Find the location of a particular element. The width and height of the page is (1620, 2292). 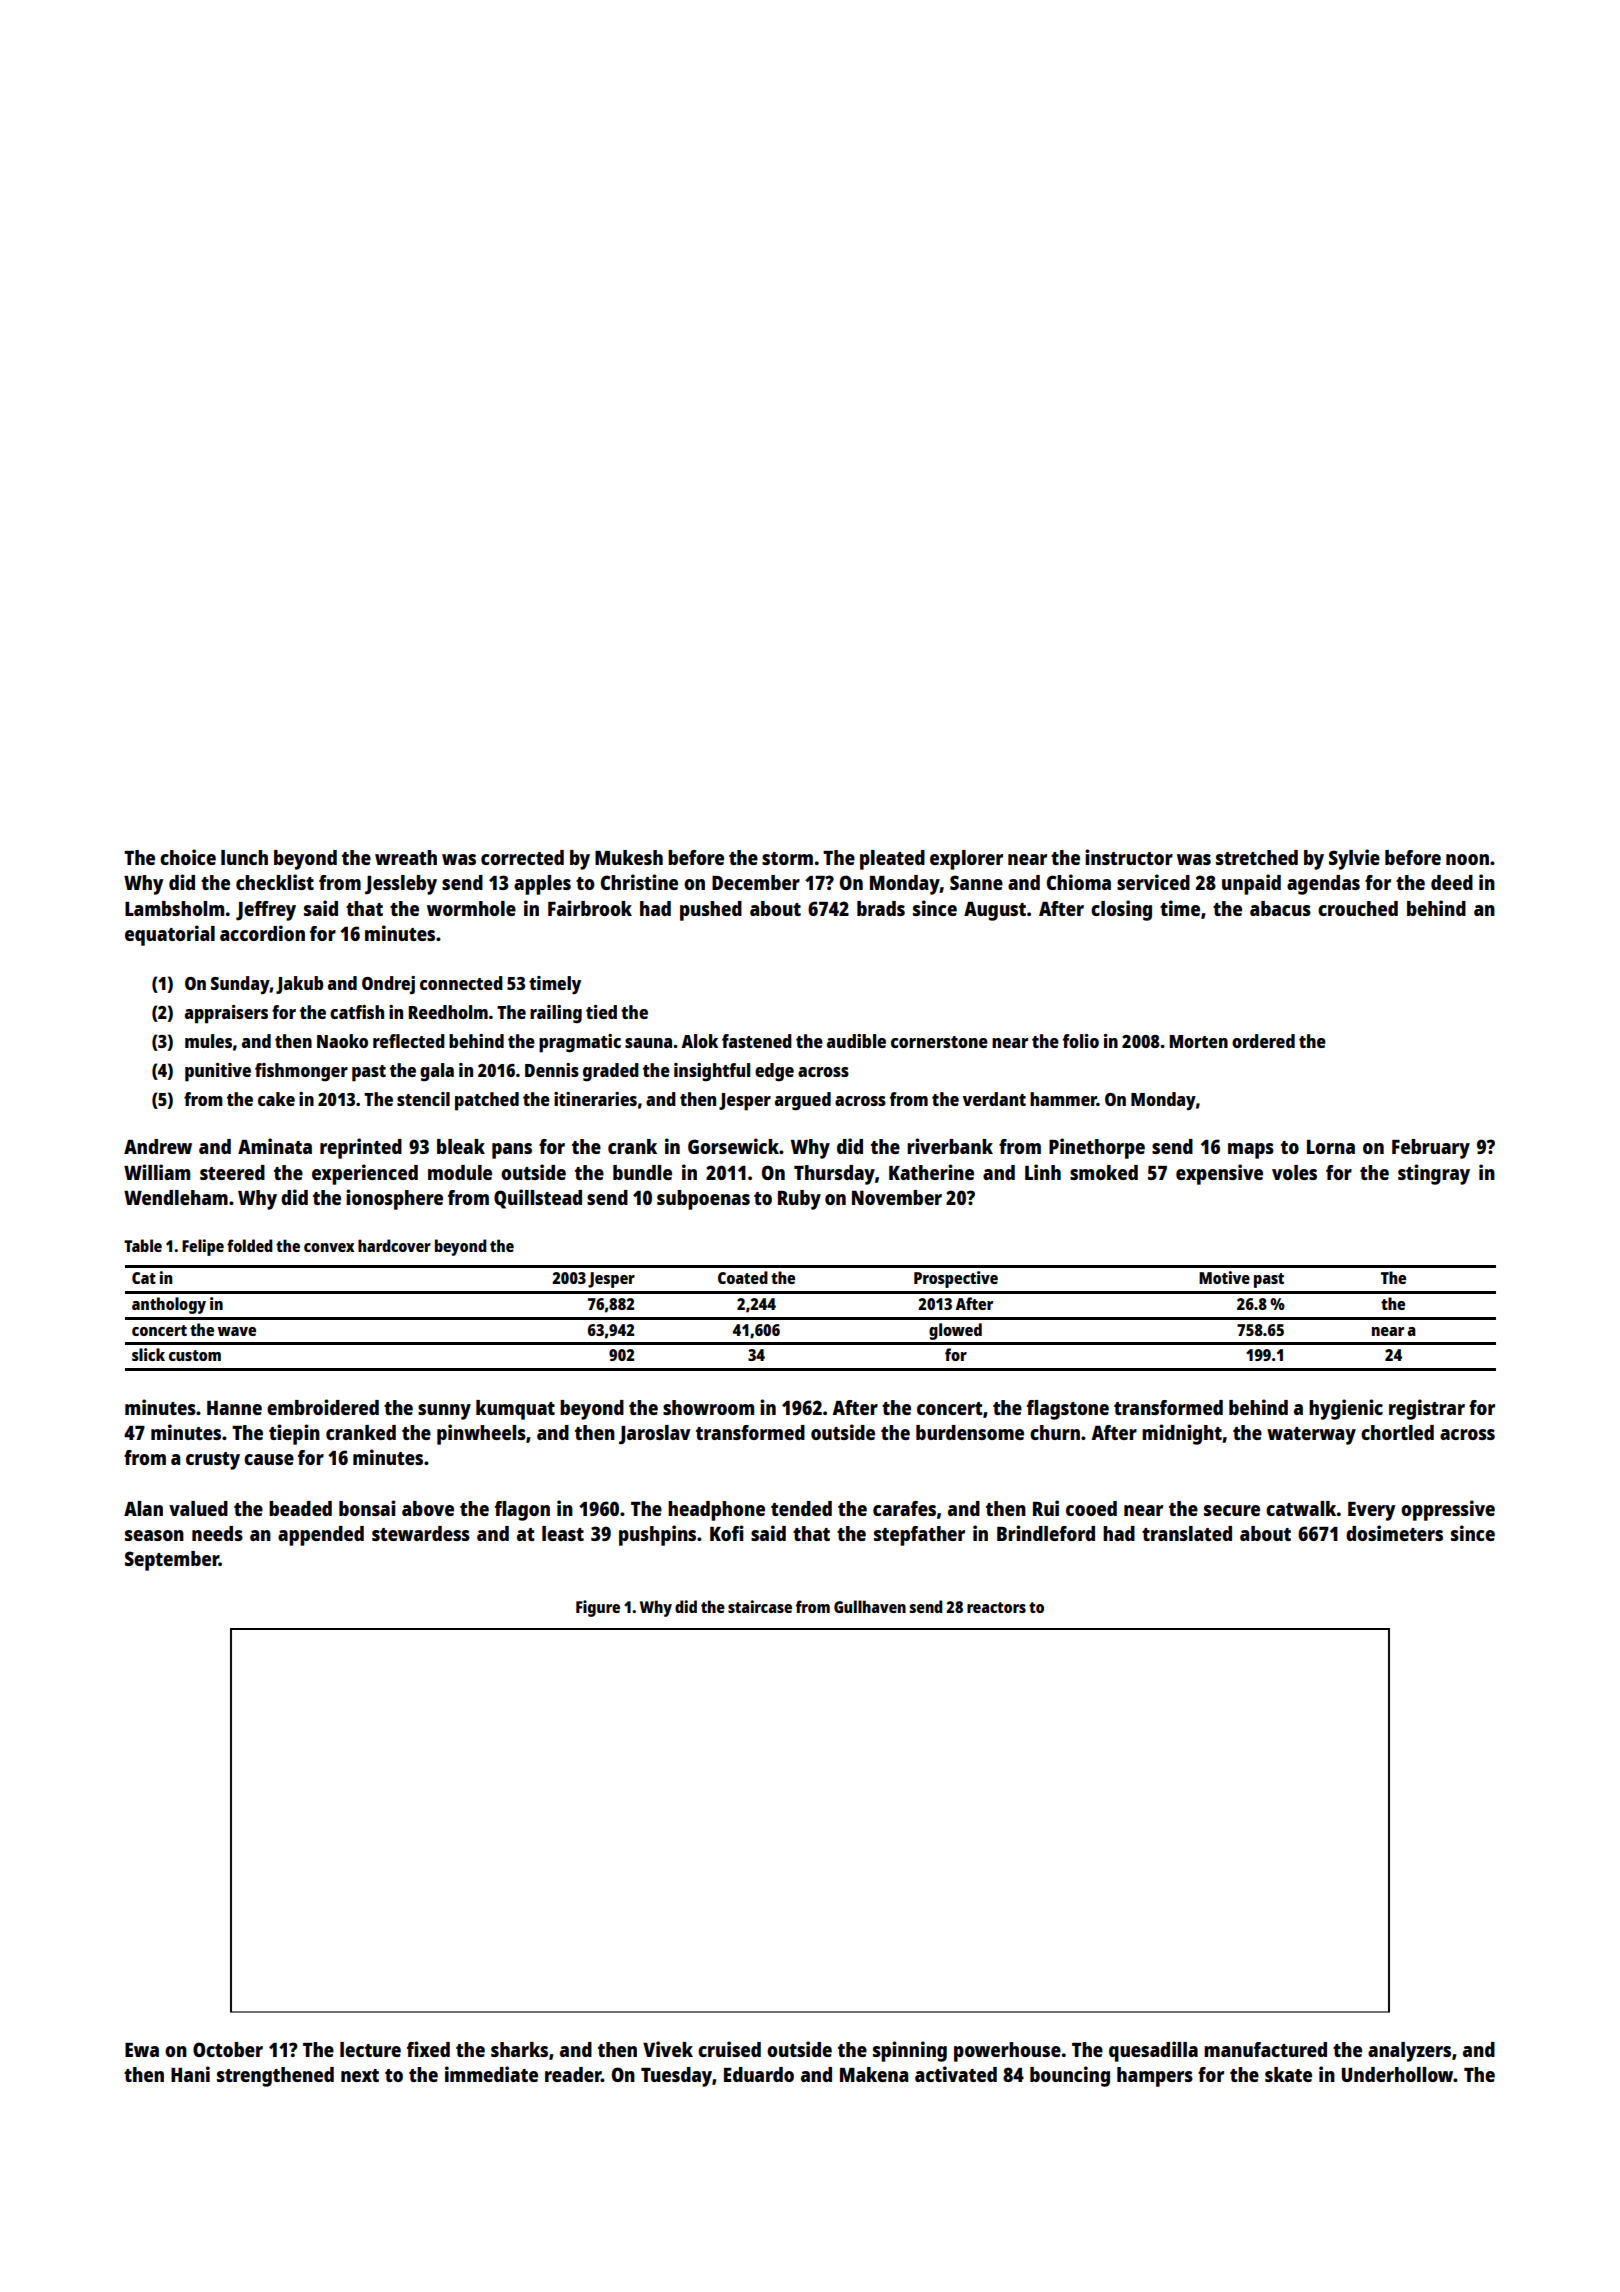

September is located at coordinates (172, 1561).
